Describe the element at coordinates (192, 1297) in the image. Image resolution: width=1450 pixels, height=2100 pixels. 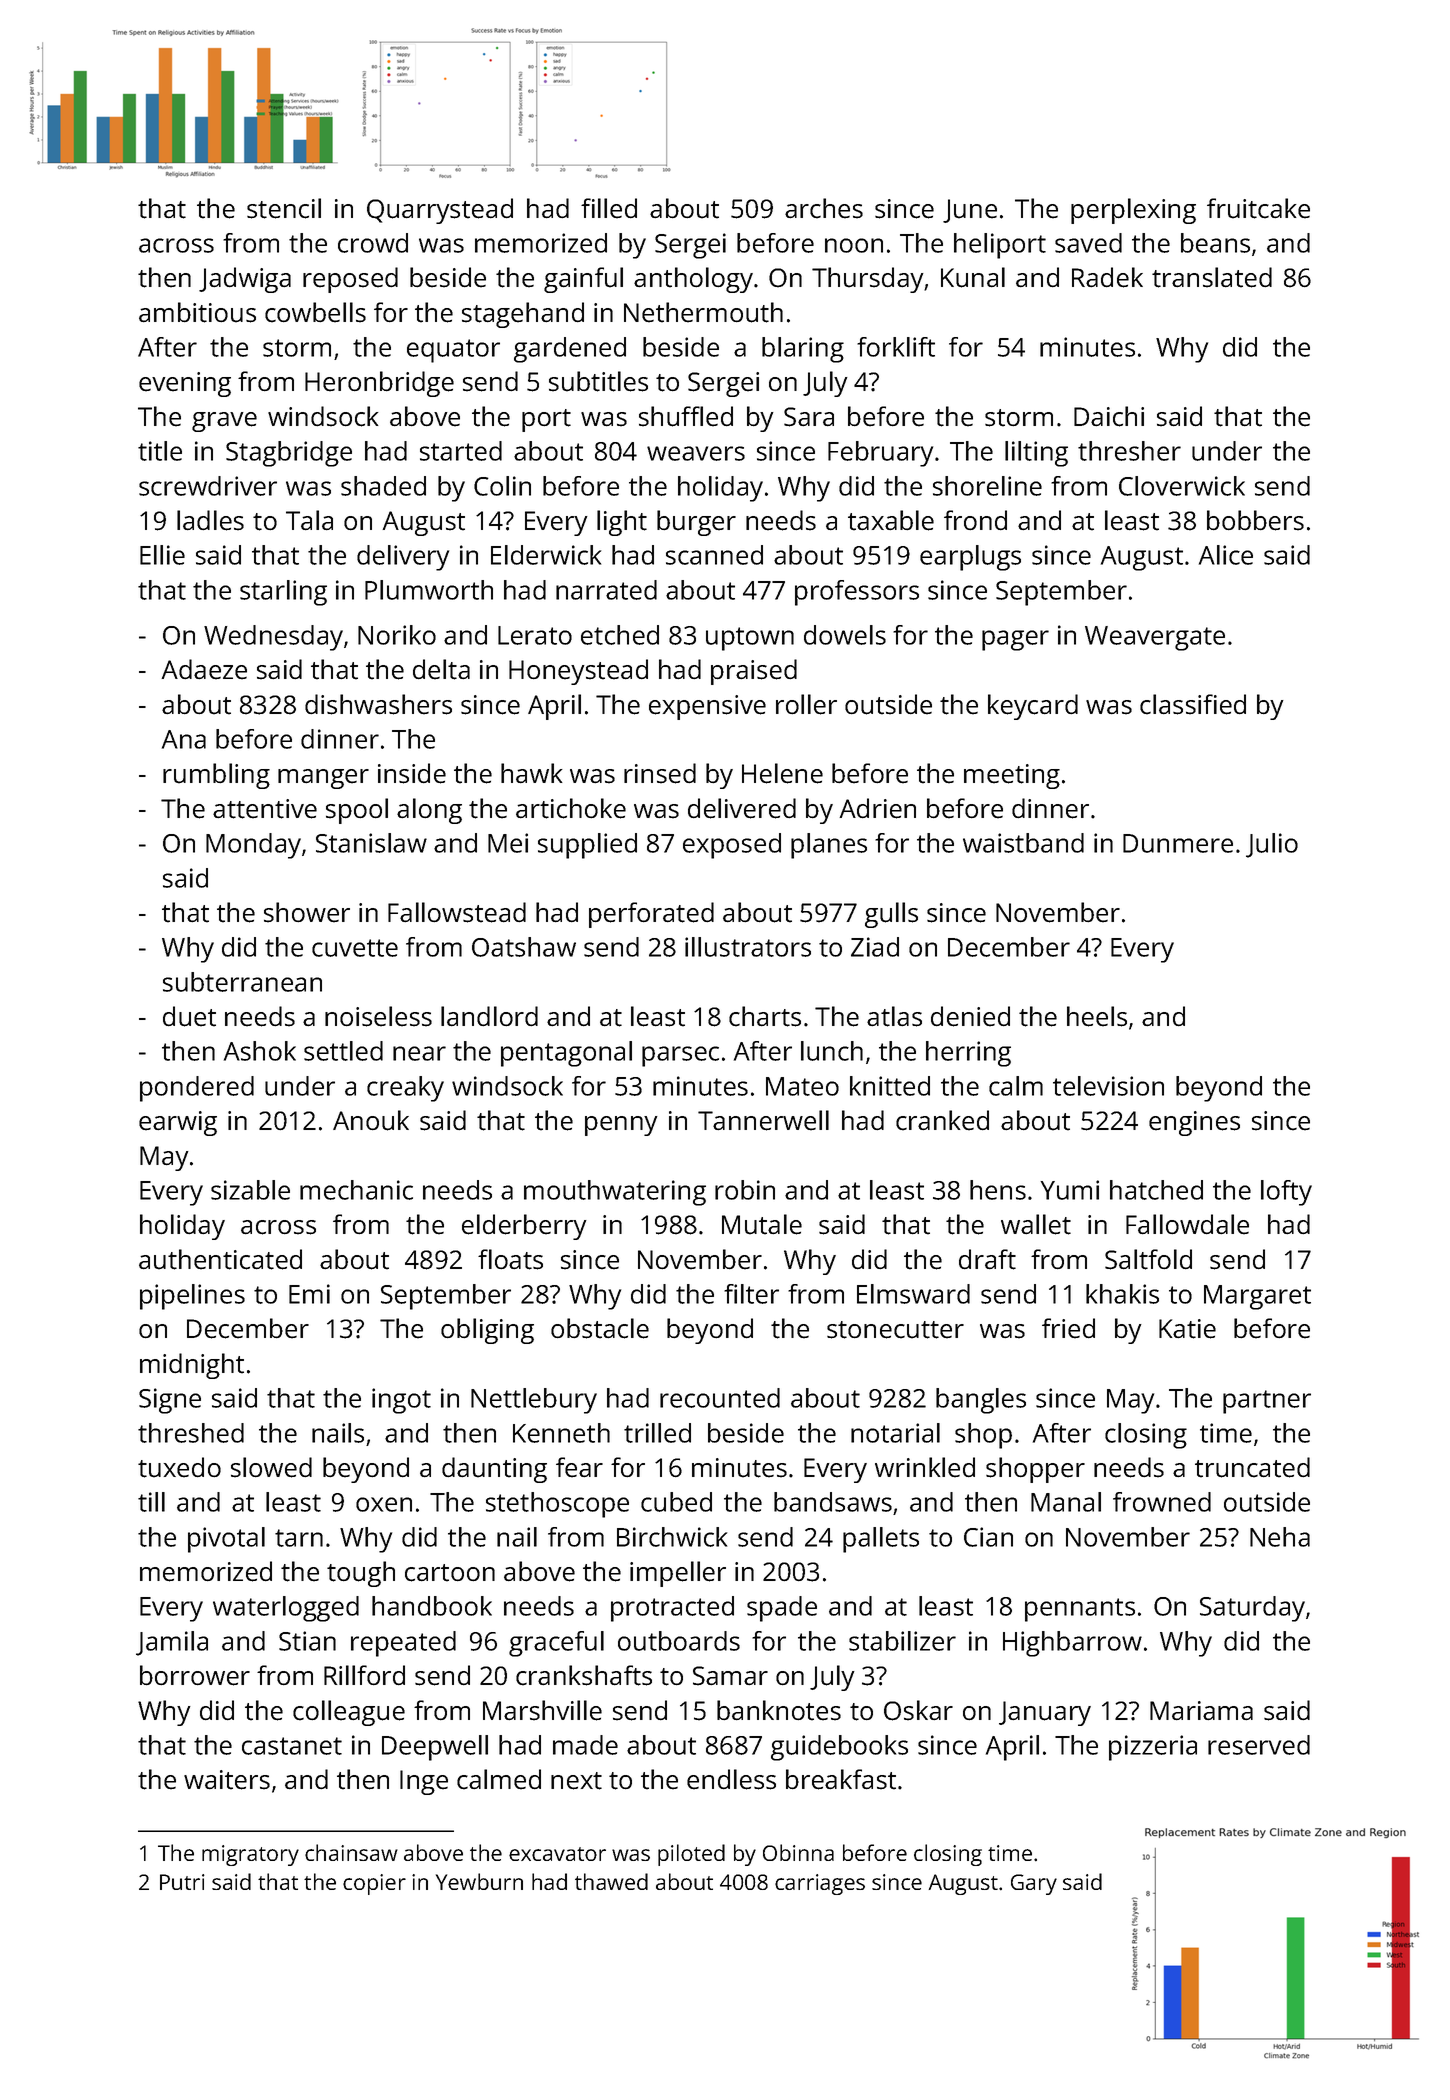
I see `pipelines` at that location.
